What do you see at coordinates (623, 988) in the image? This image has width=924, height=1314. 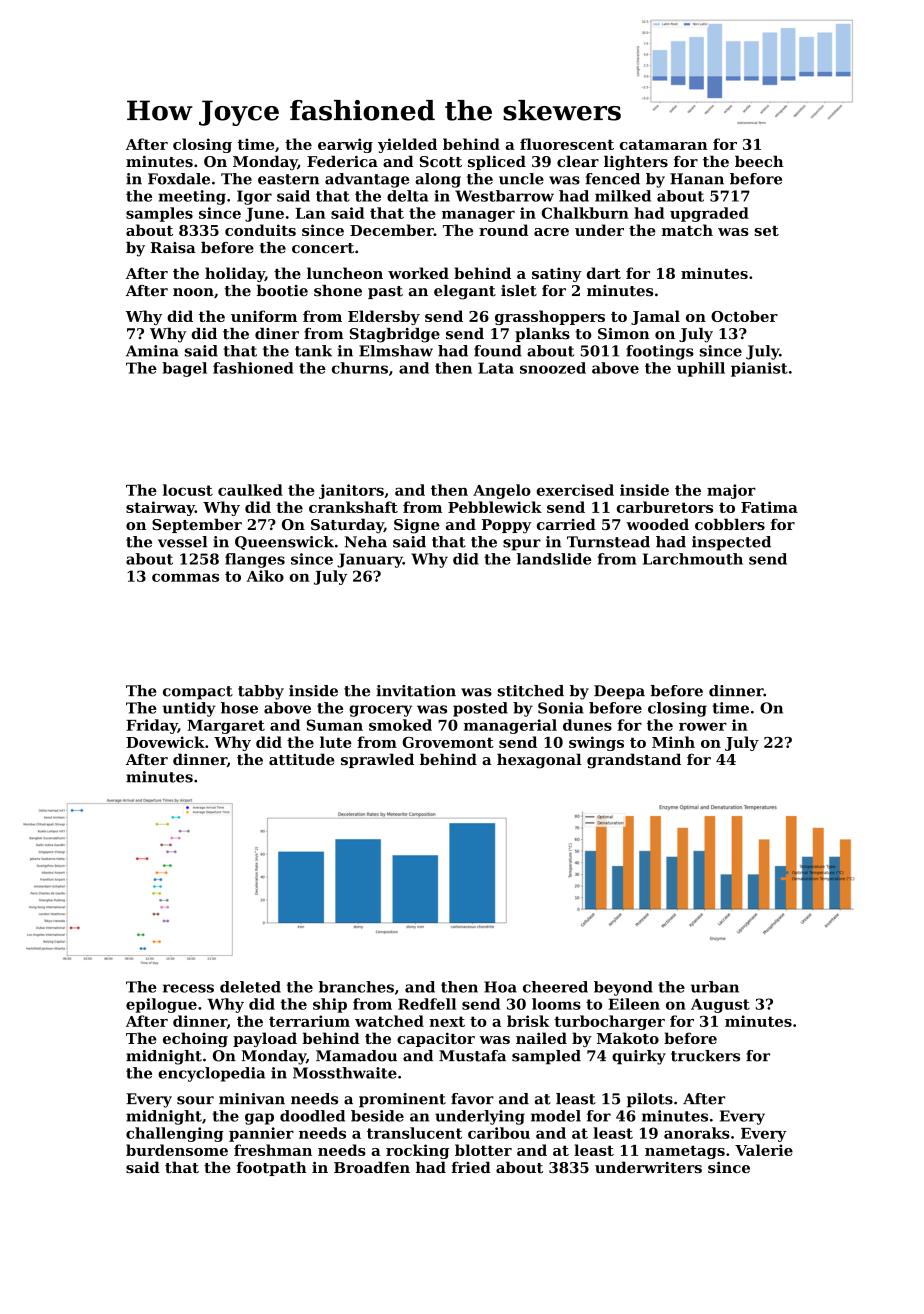 I see `beyond` at bounding box center [623, 988].
